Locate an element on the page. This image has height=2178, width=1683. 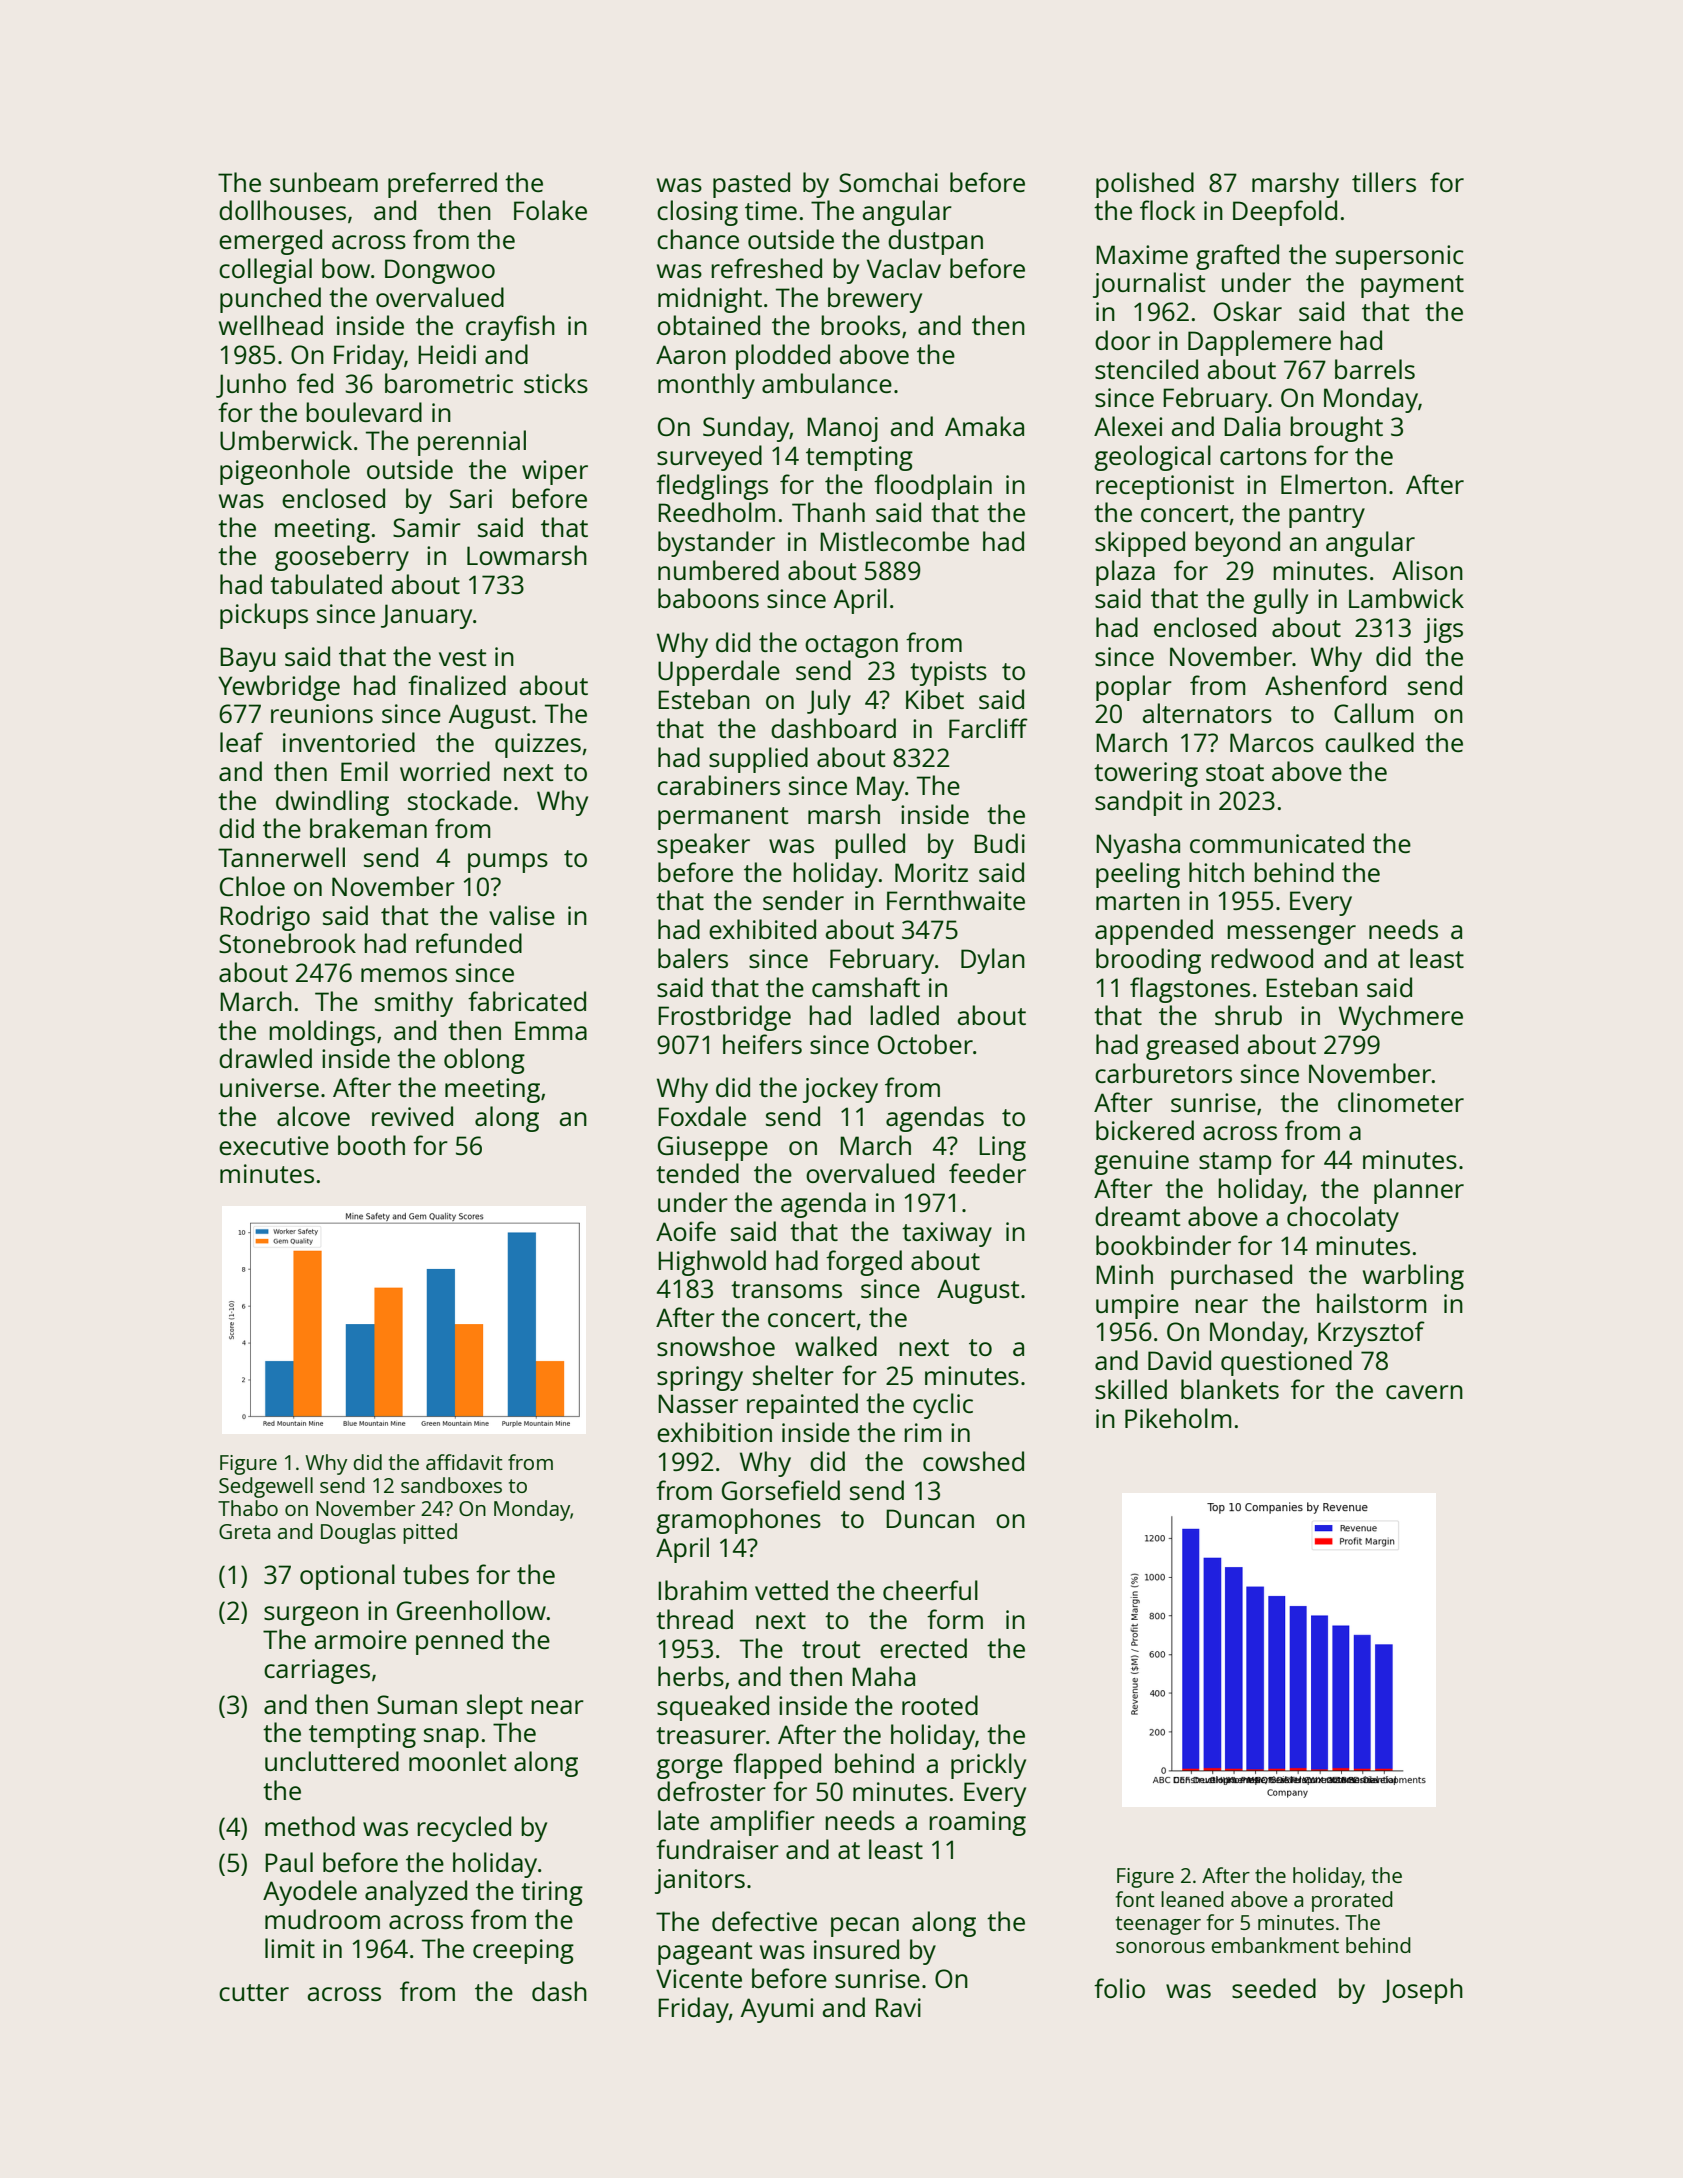
booth is located at coordinates (371, 1145).
